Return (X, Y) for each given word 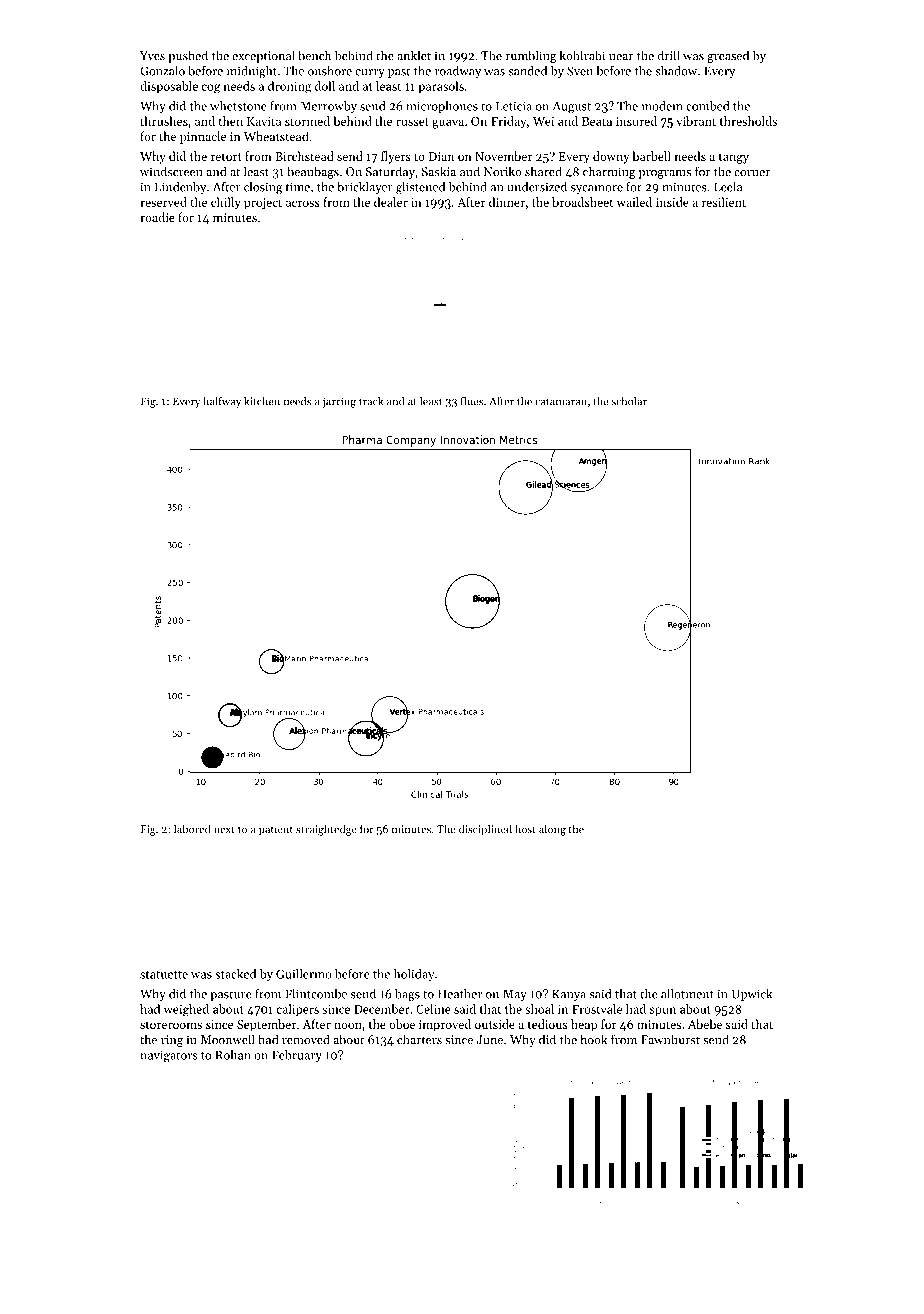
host (525, 829)
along (552, 830)
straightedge (326, 830)
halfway (222, 402)
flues (472, 401)
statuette (164, 975)
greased (728, 56)
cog (211, 89)
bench (314, 55)
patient (276, 830)
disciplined (485, 830)
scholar (629, 401)
